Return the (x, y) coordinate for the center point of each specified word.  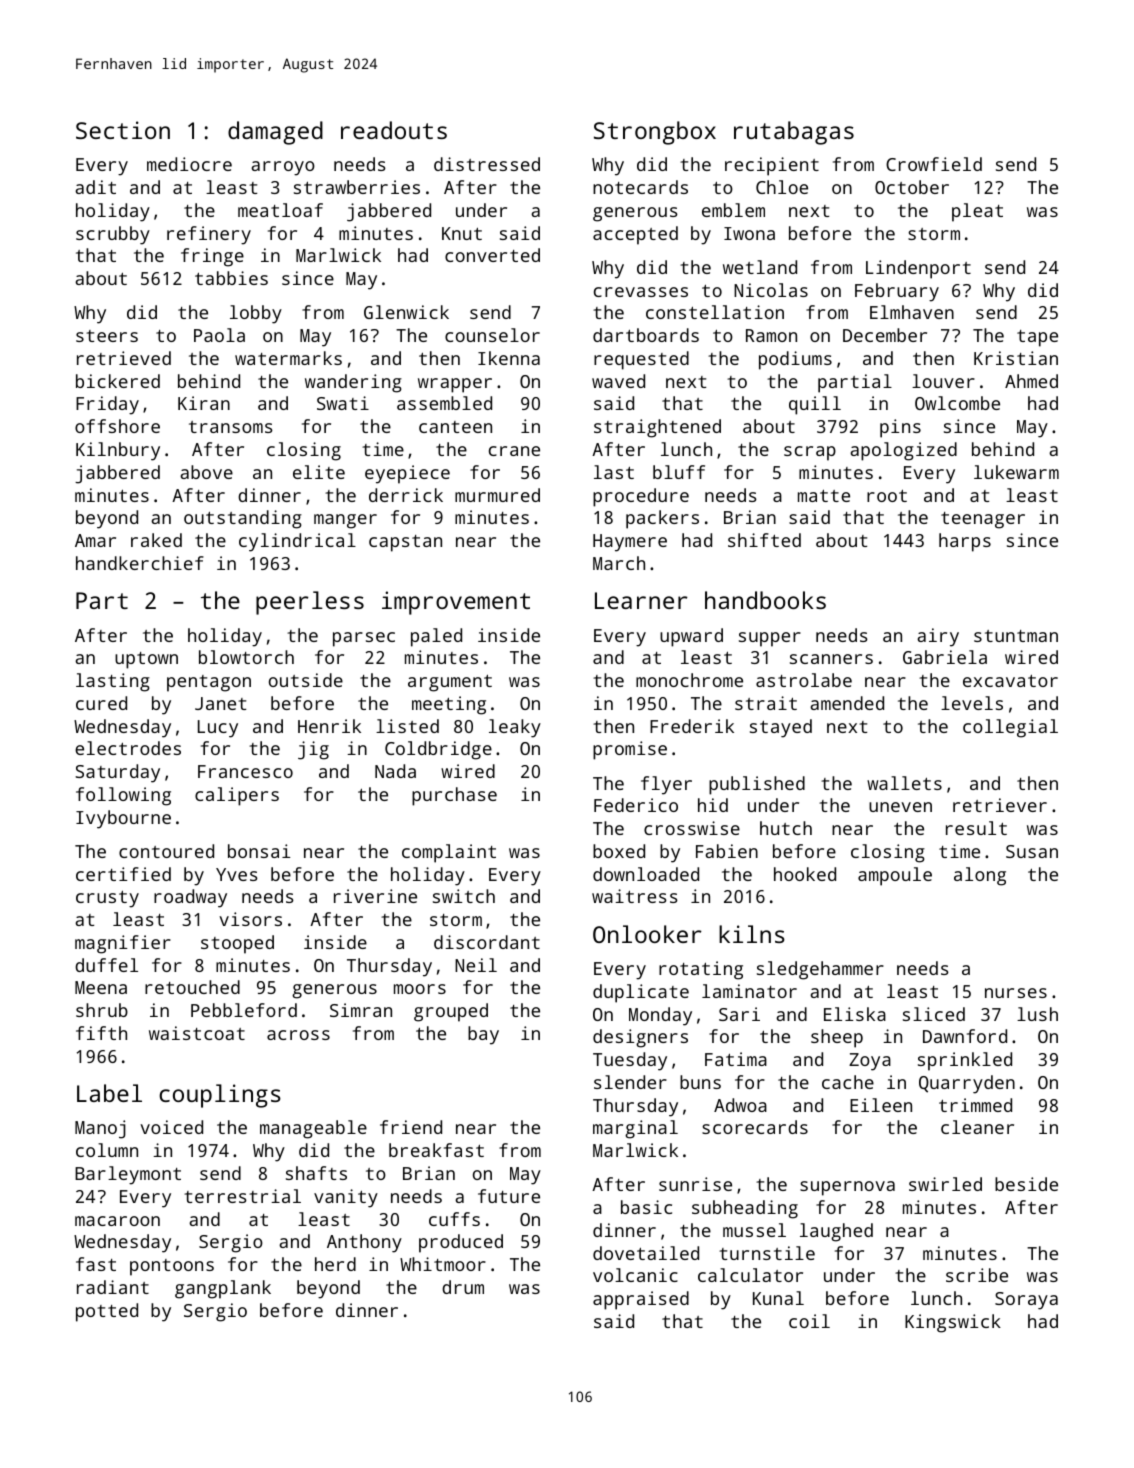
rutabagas (794, 133)
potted (107, 1312)
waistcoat (197, 1033)
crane (514, 451)
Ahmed (1031, 381)
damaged (275, 133)
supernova (847, 1188)
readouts (394, 130)
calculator (750, 1275)
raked (156, 540)
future (509, 1196)
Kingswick (953, 1323)
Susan (1032, 851)
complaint (449, 853)
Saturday (117, 773)
